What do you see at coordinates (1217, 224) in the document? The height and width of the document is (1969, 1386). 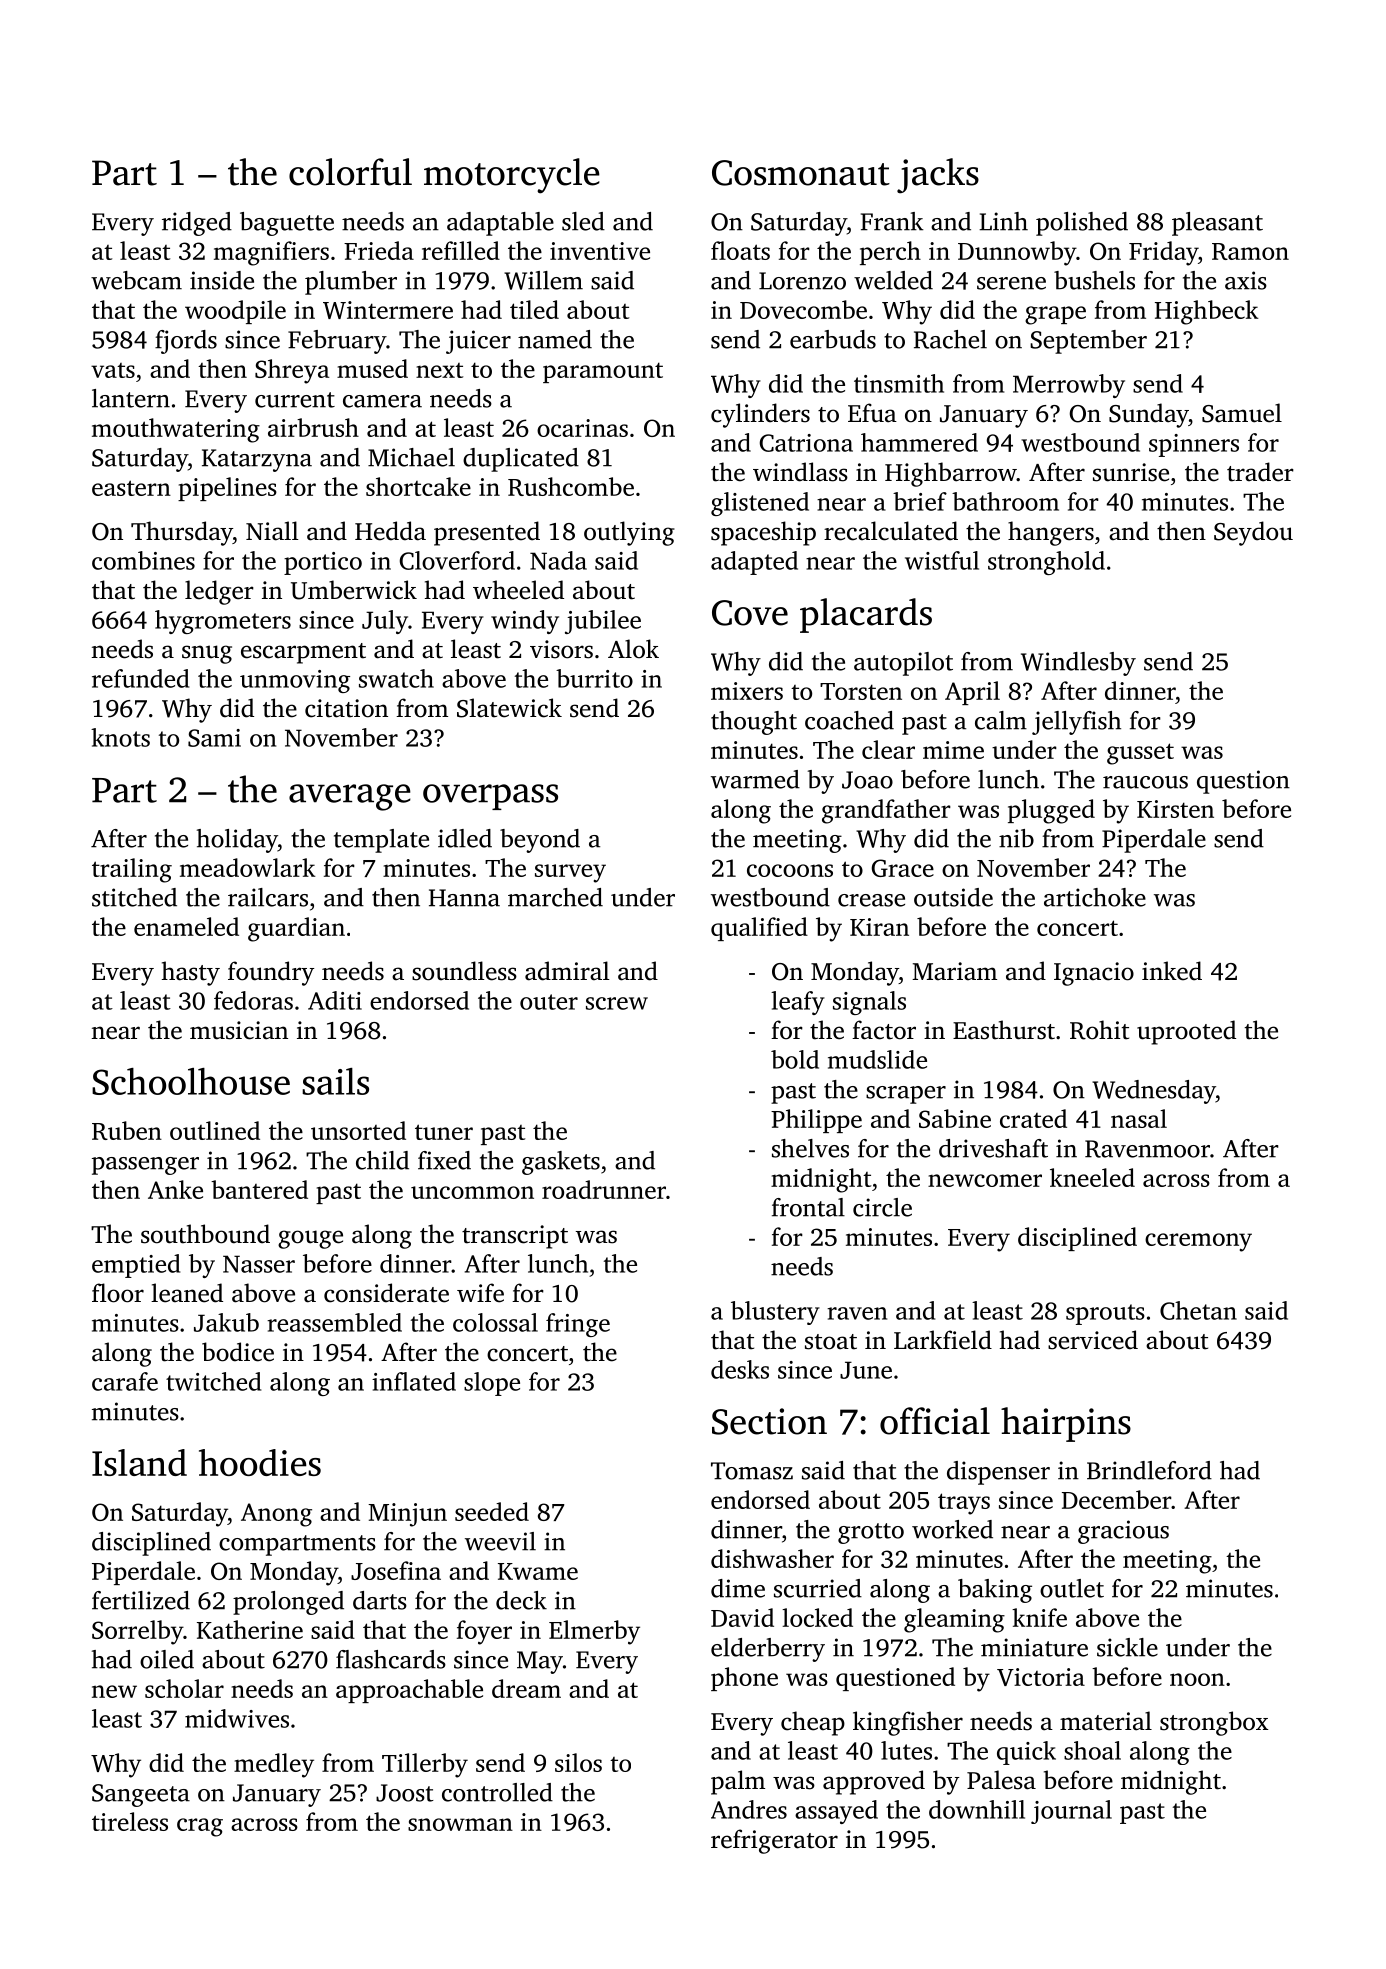 I see `pleasant` at bounding box center [1217, 224].
